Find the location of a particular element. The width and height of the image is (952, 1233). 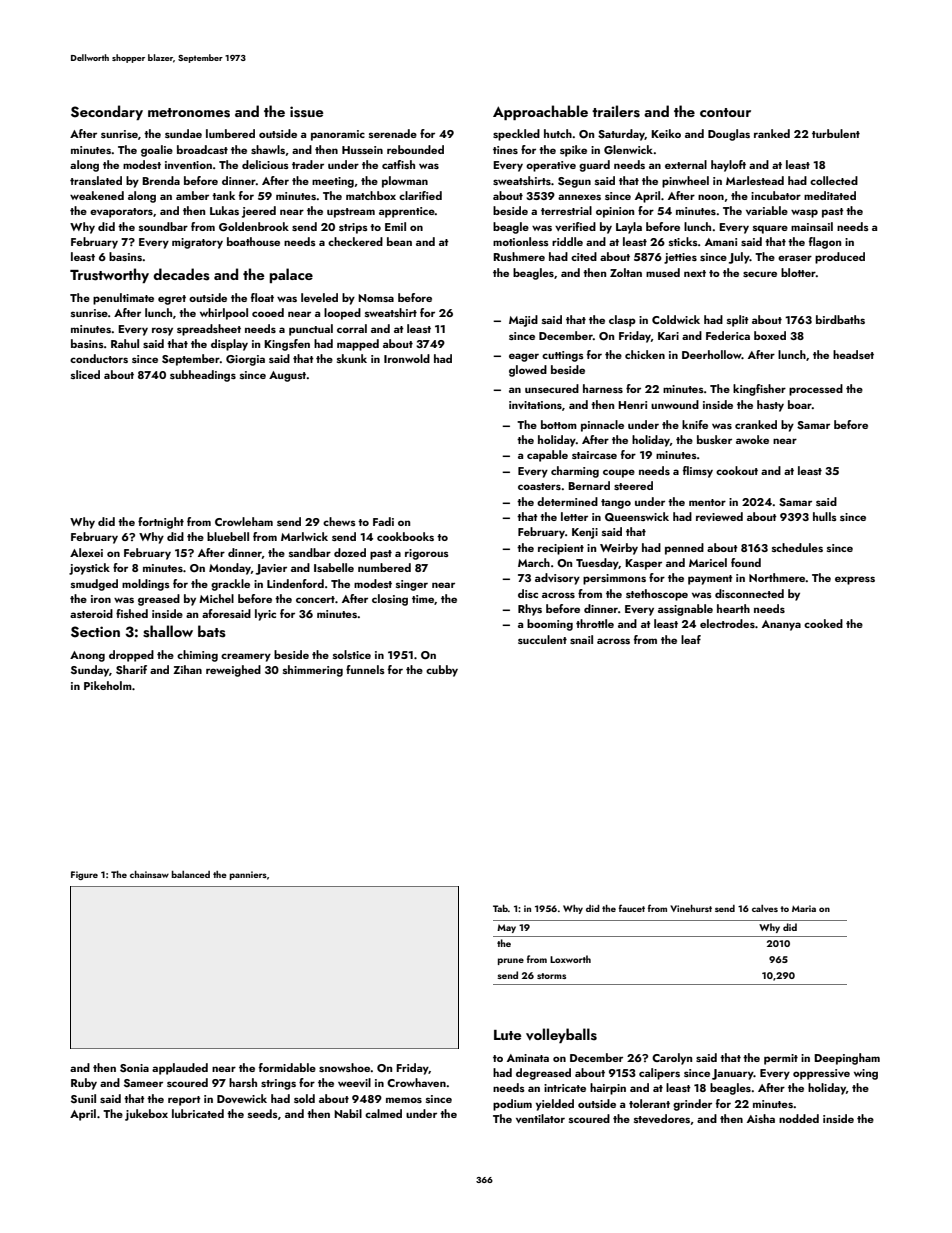

Crowleham is located at coordinates (244, 521).
